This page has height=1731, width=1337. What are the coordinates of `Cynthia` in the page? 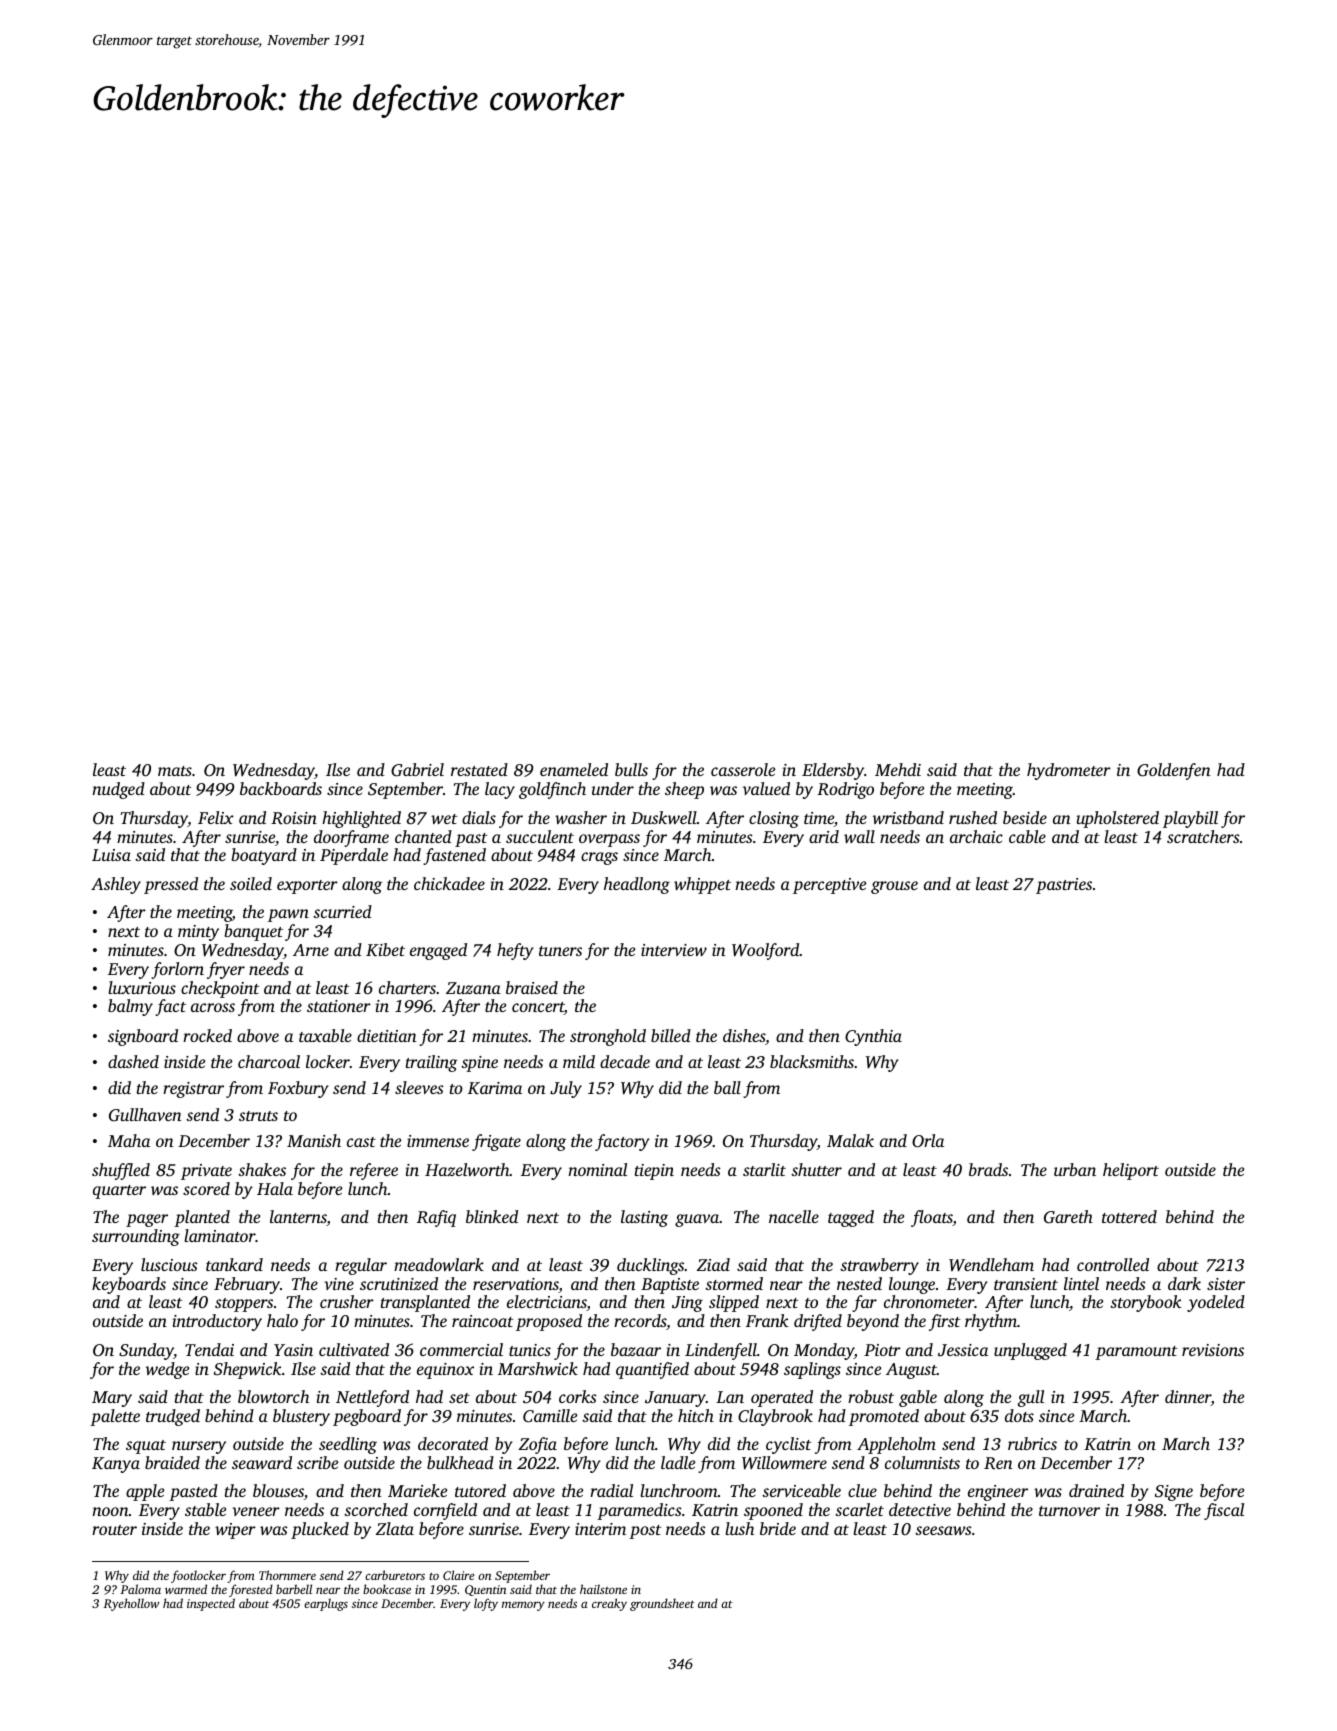 It's located at (873, 1037).
